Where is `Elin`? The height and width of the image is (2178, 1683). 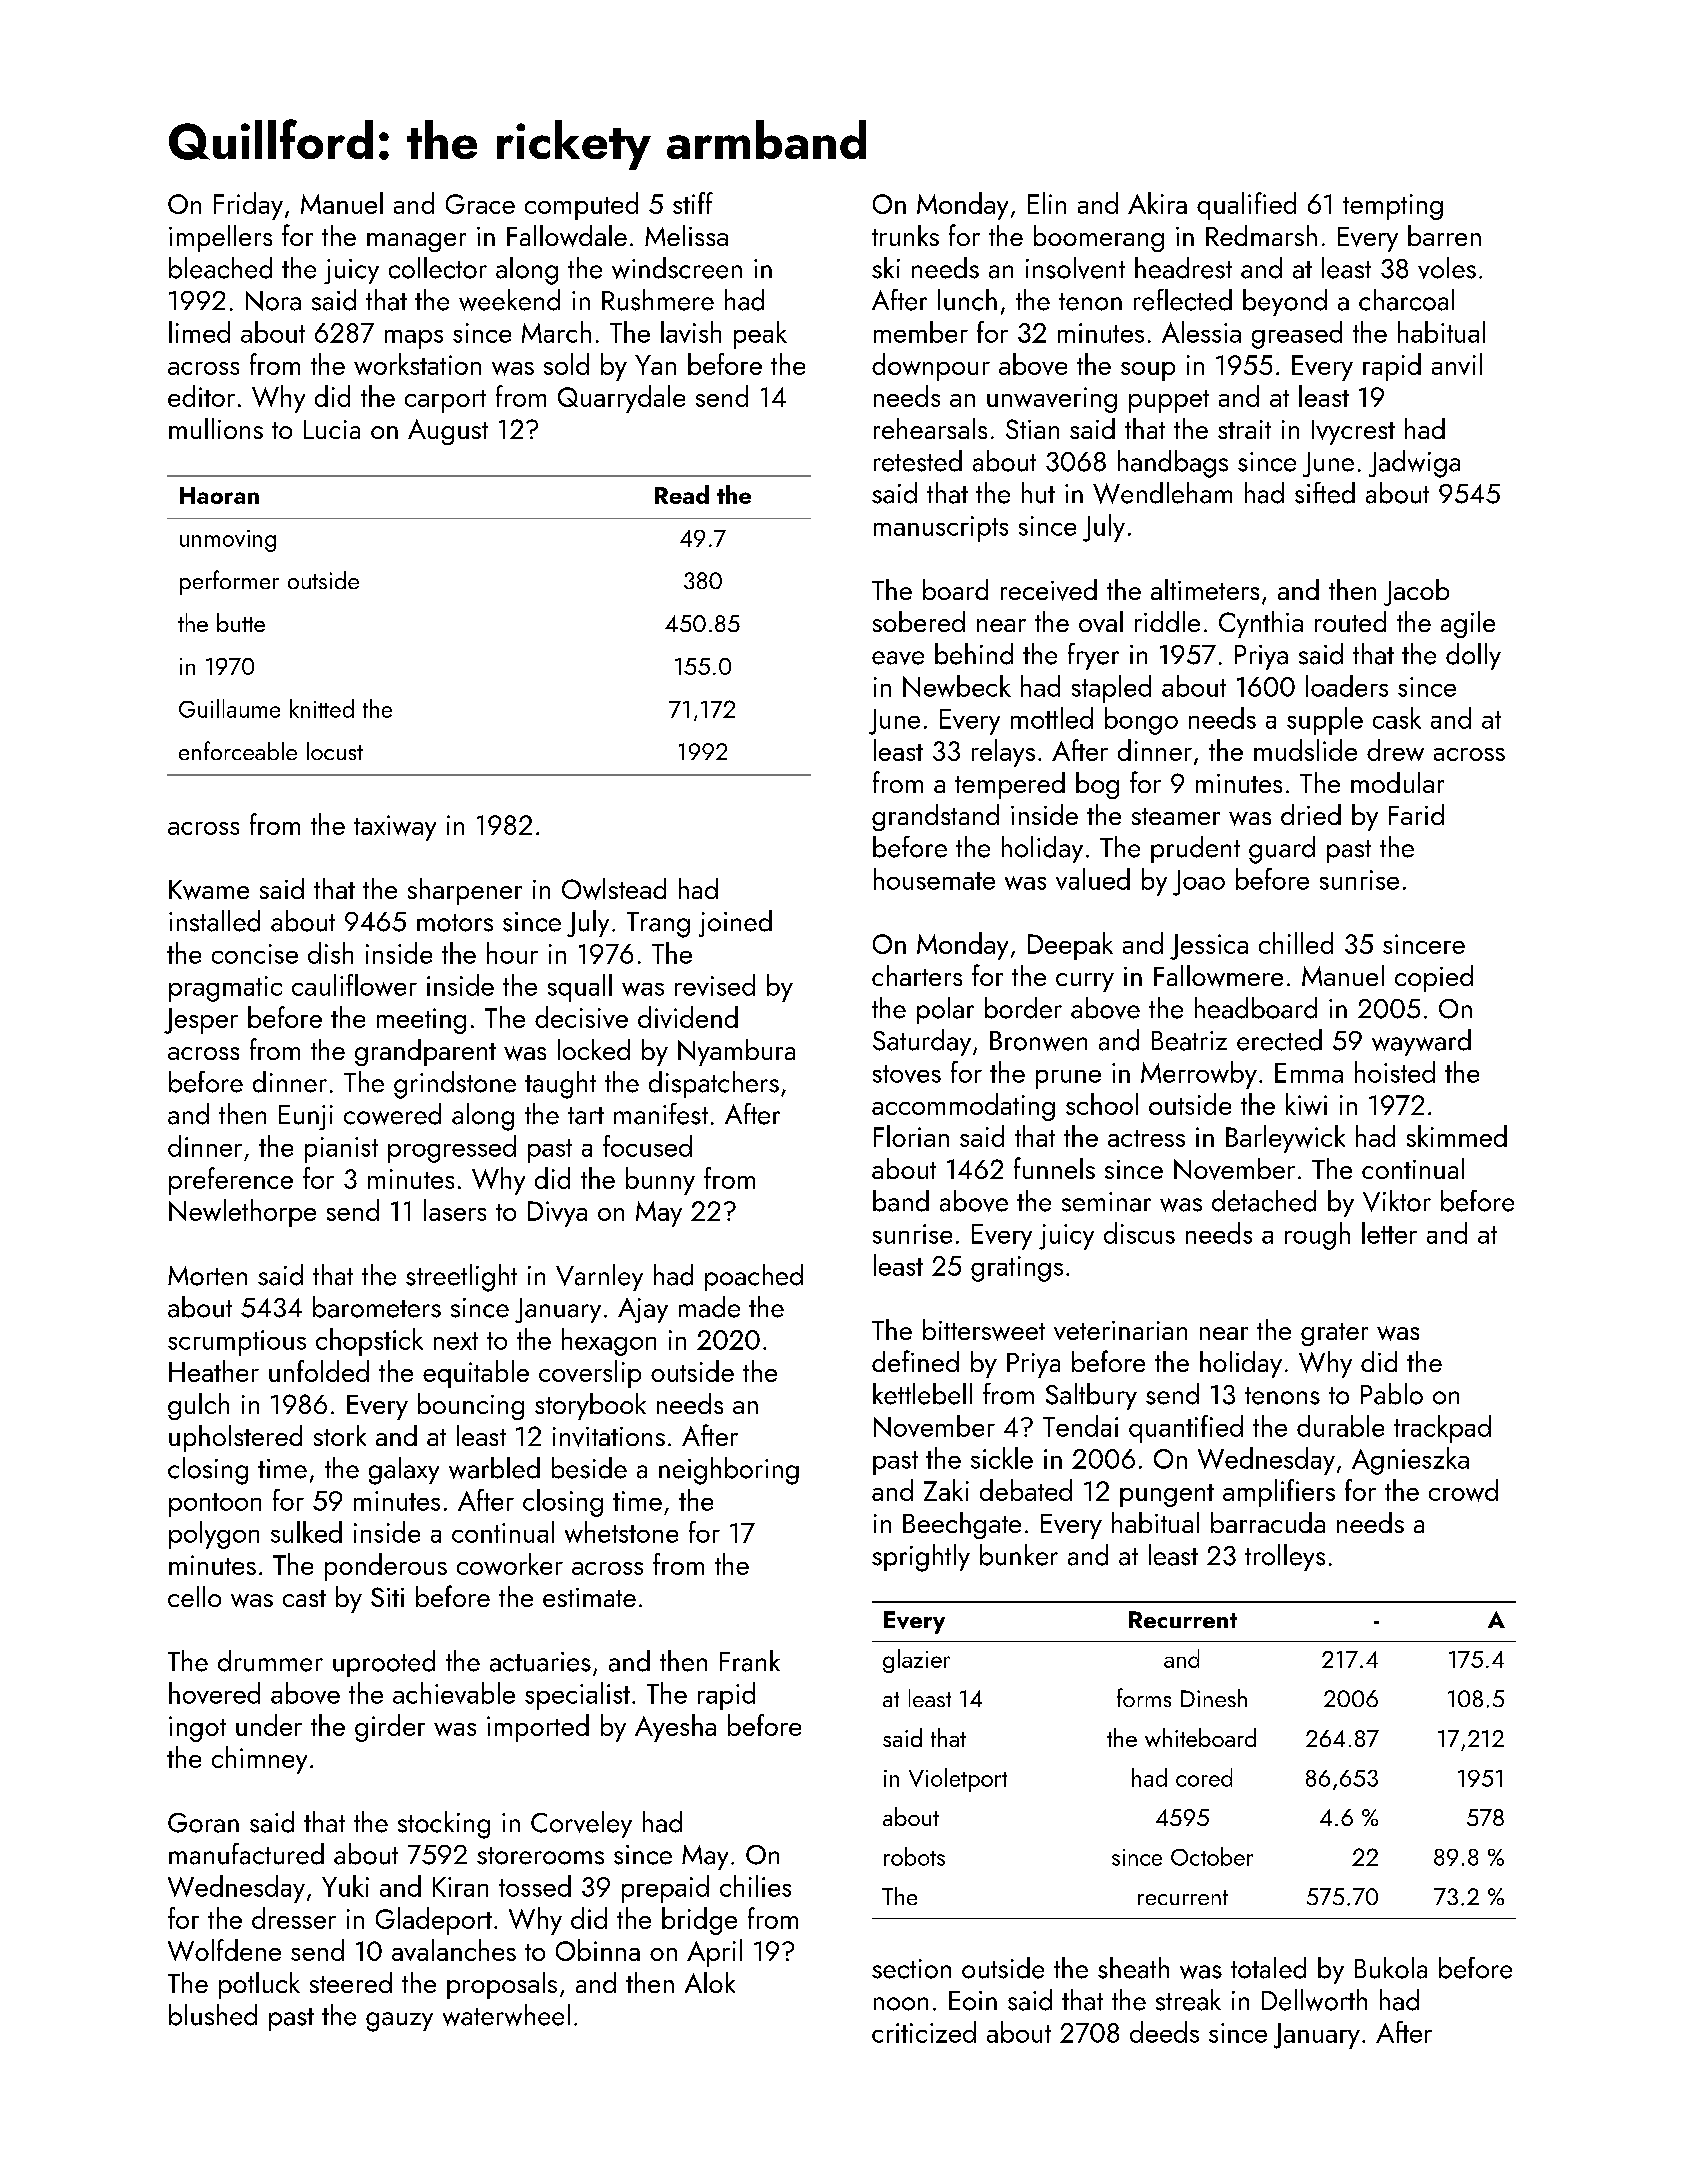 Elin is located at coordinates (1047, 203).
